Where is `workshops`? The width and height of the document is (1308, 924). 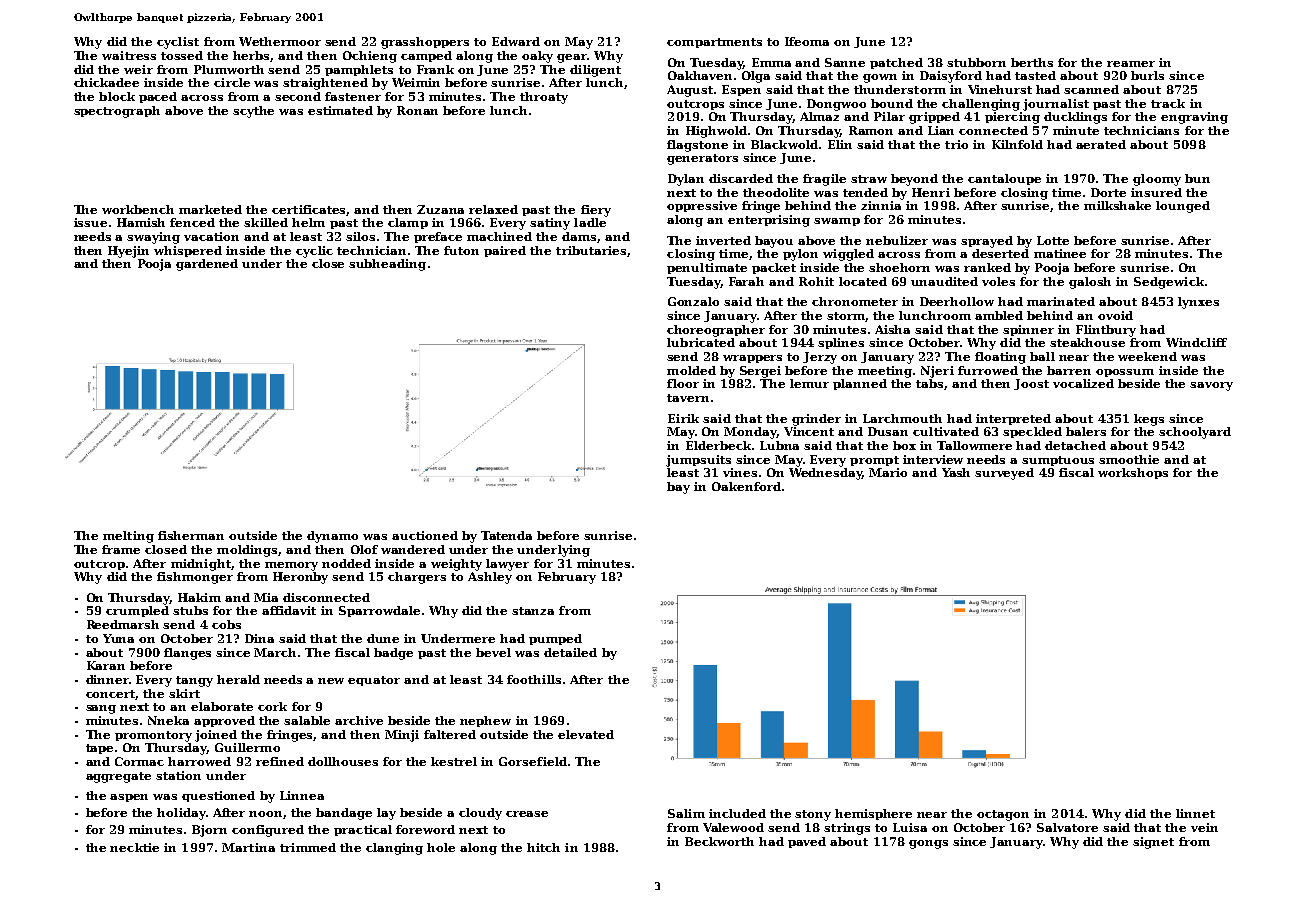 workshops is located at coordinates (1133, 473).
